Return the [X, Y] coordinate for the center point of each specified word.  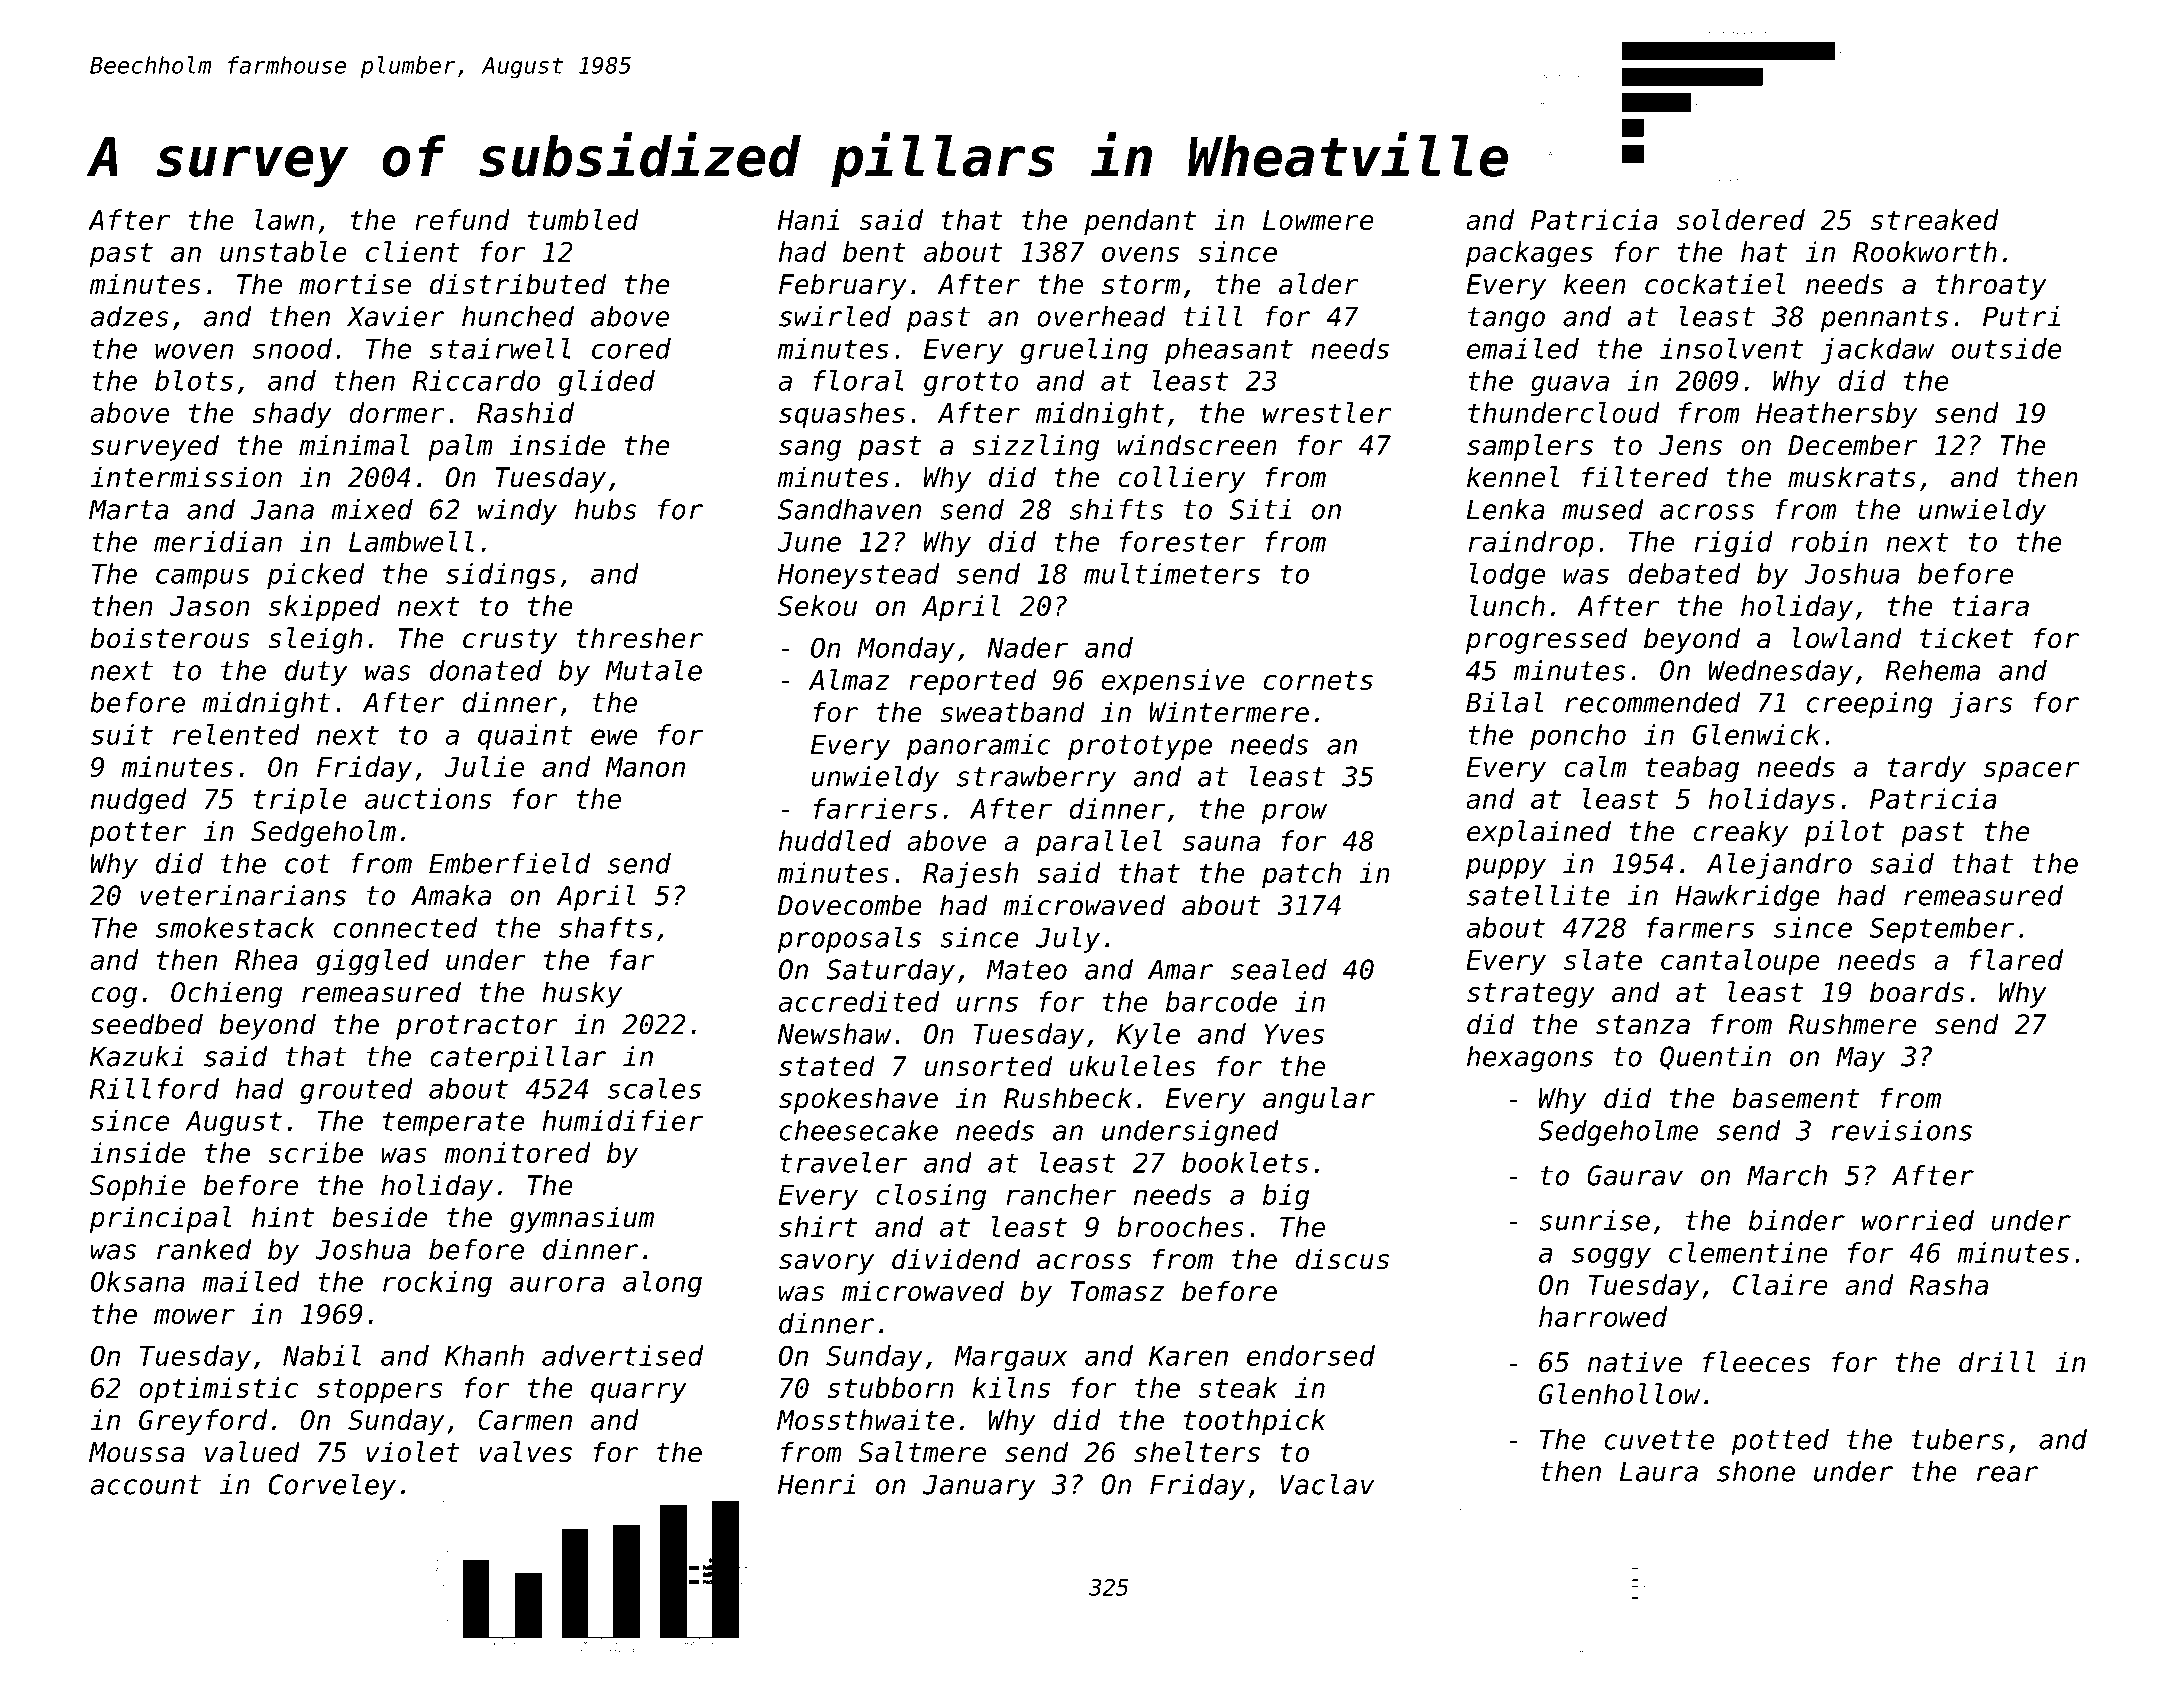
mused [1603, 509]
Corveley [332, 1486]
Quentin [1715, 1058]
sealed [1279, 969]
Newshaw [835, 1033]
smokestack [235, 927]
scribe [316, 1152]
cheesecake [859, 1130]
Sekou [817, 605]
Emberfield [510, 863]
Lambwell [411, 541]
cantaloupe [1740, 962]
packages [1529, 254]
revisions [1901, 1130]
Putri [2021, 316]
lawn [284, 219]
